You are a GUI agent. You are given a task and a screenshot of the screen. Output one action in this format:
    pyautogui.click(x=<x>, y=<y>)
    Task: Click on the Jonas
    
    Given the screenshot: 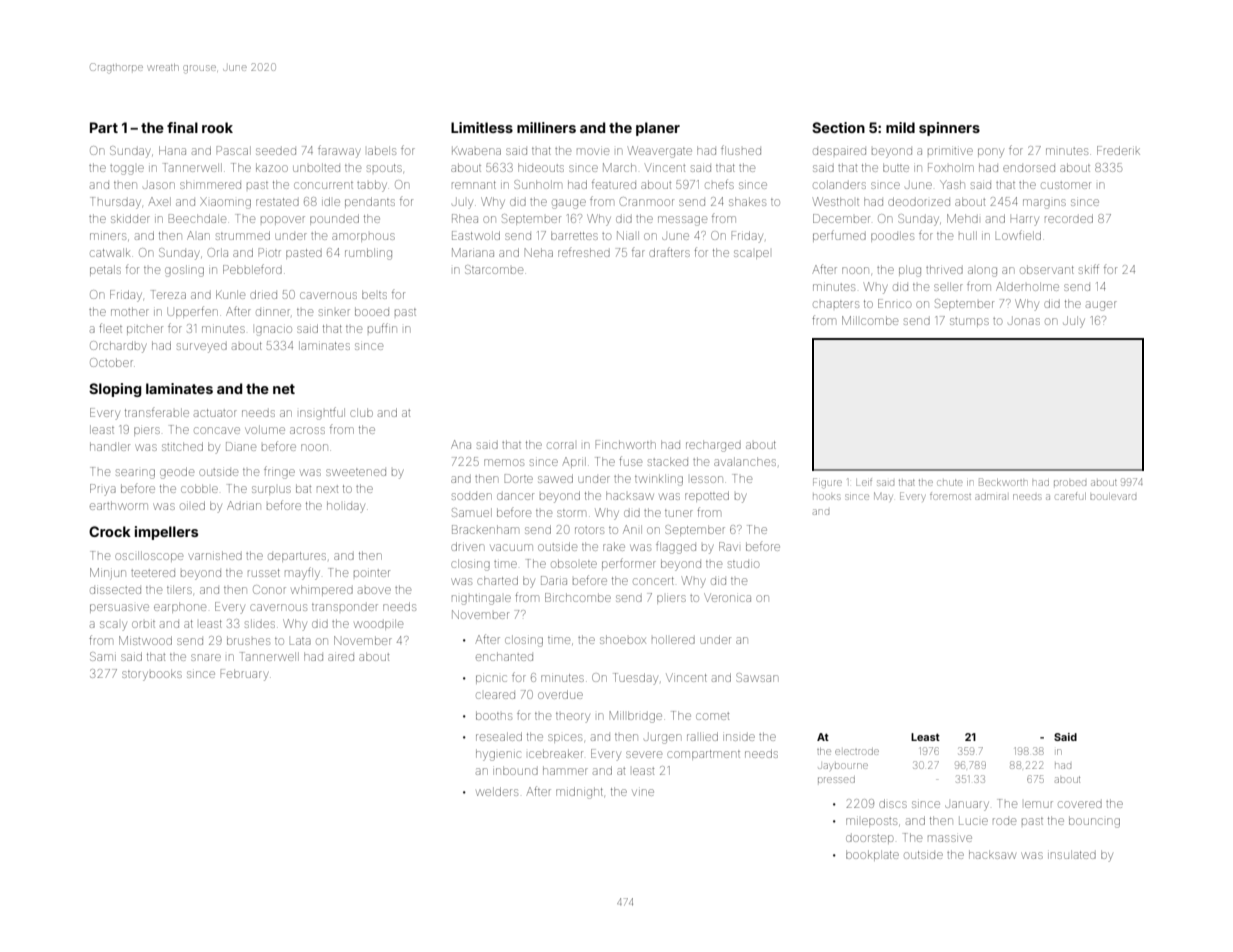 What is the action you would take?
    pyautogui.click(x=1024, y=321)
